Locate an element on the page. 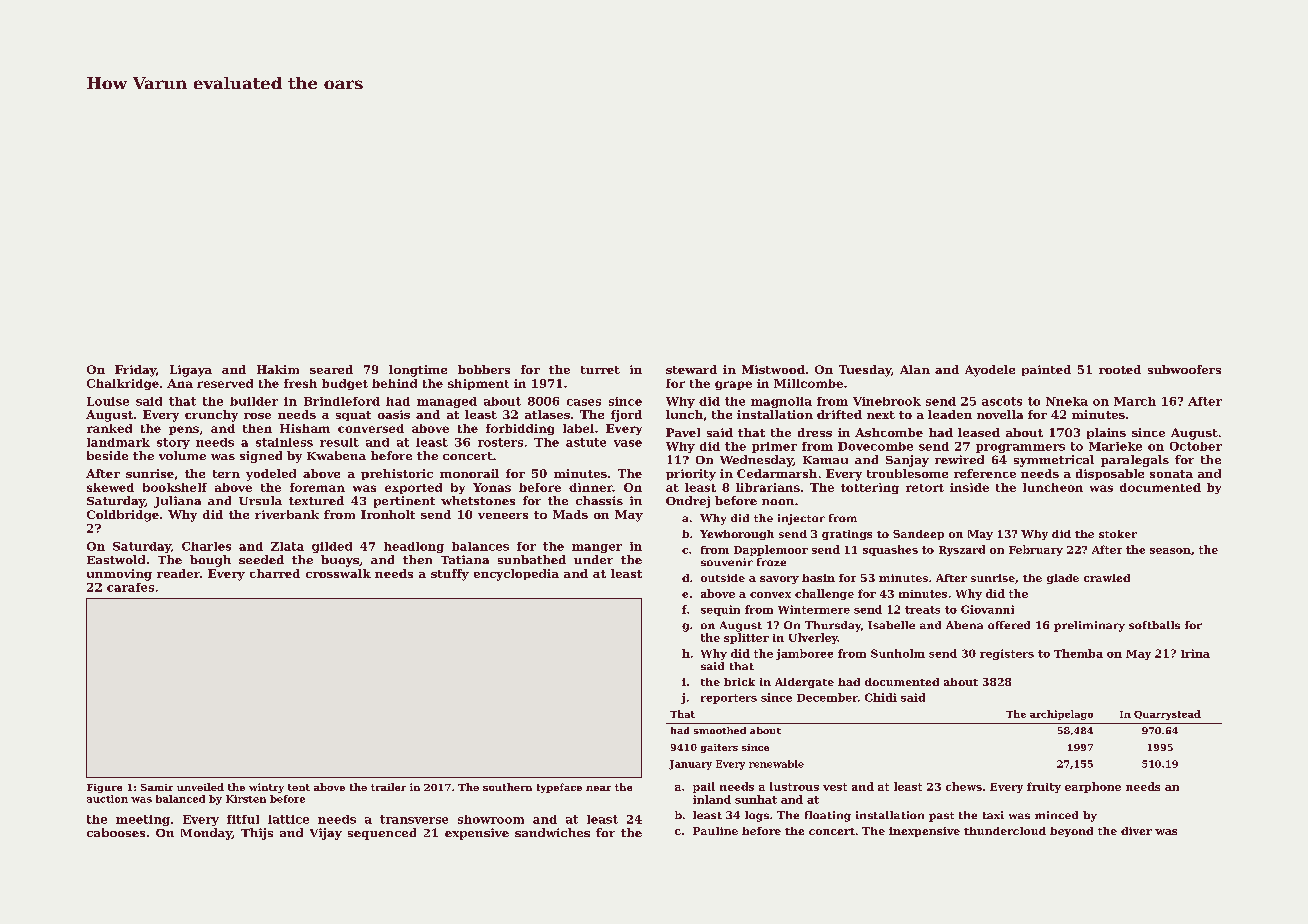  wintry is located at coordinates (266, 788).
